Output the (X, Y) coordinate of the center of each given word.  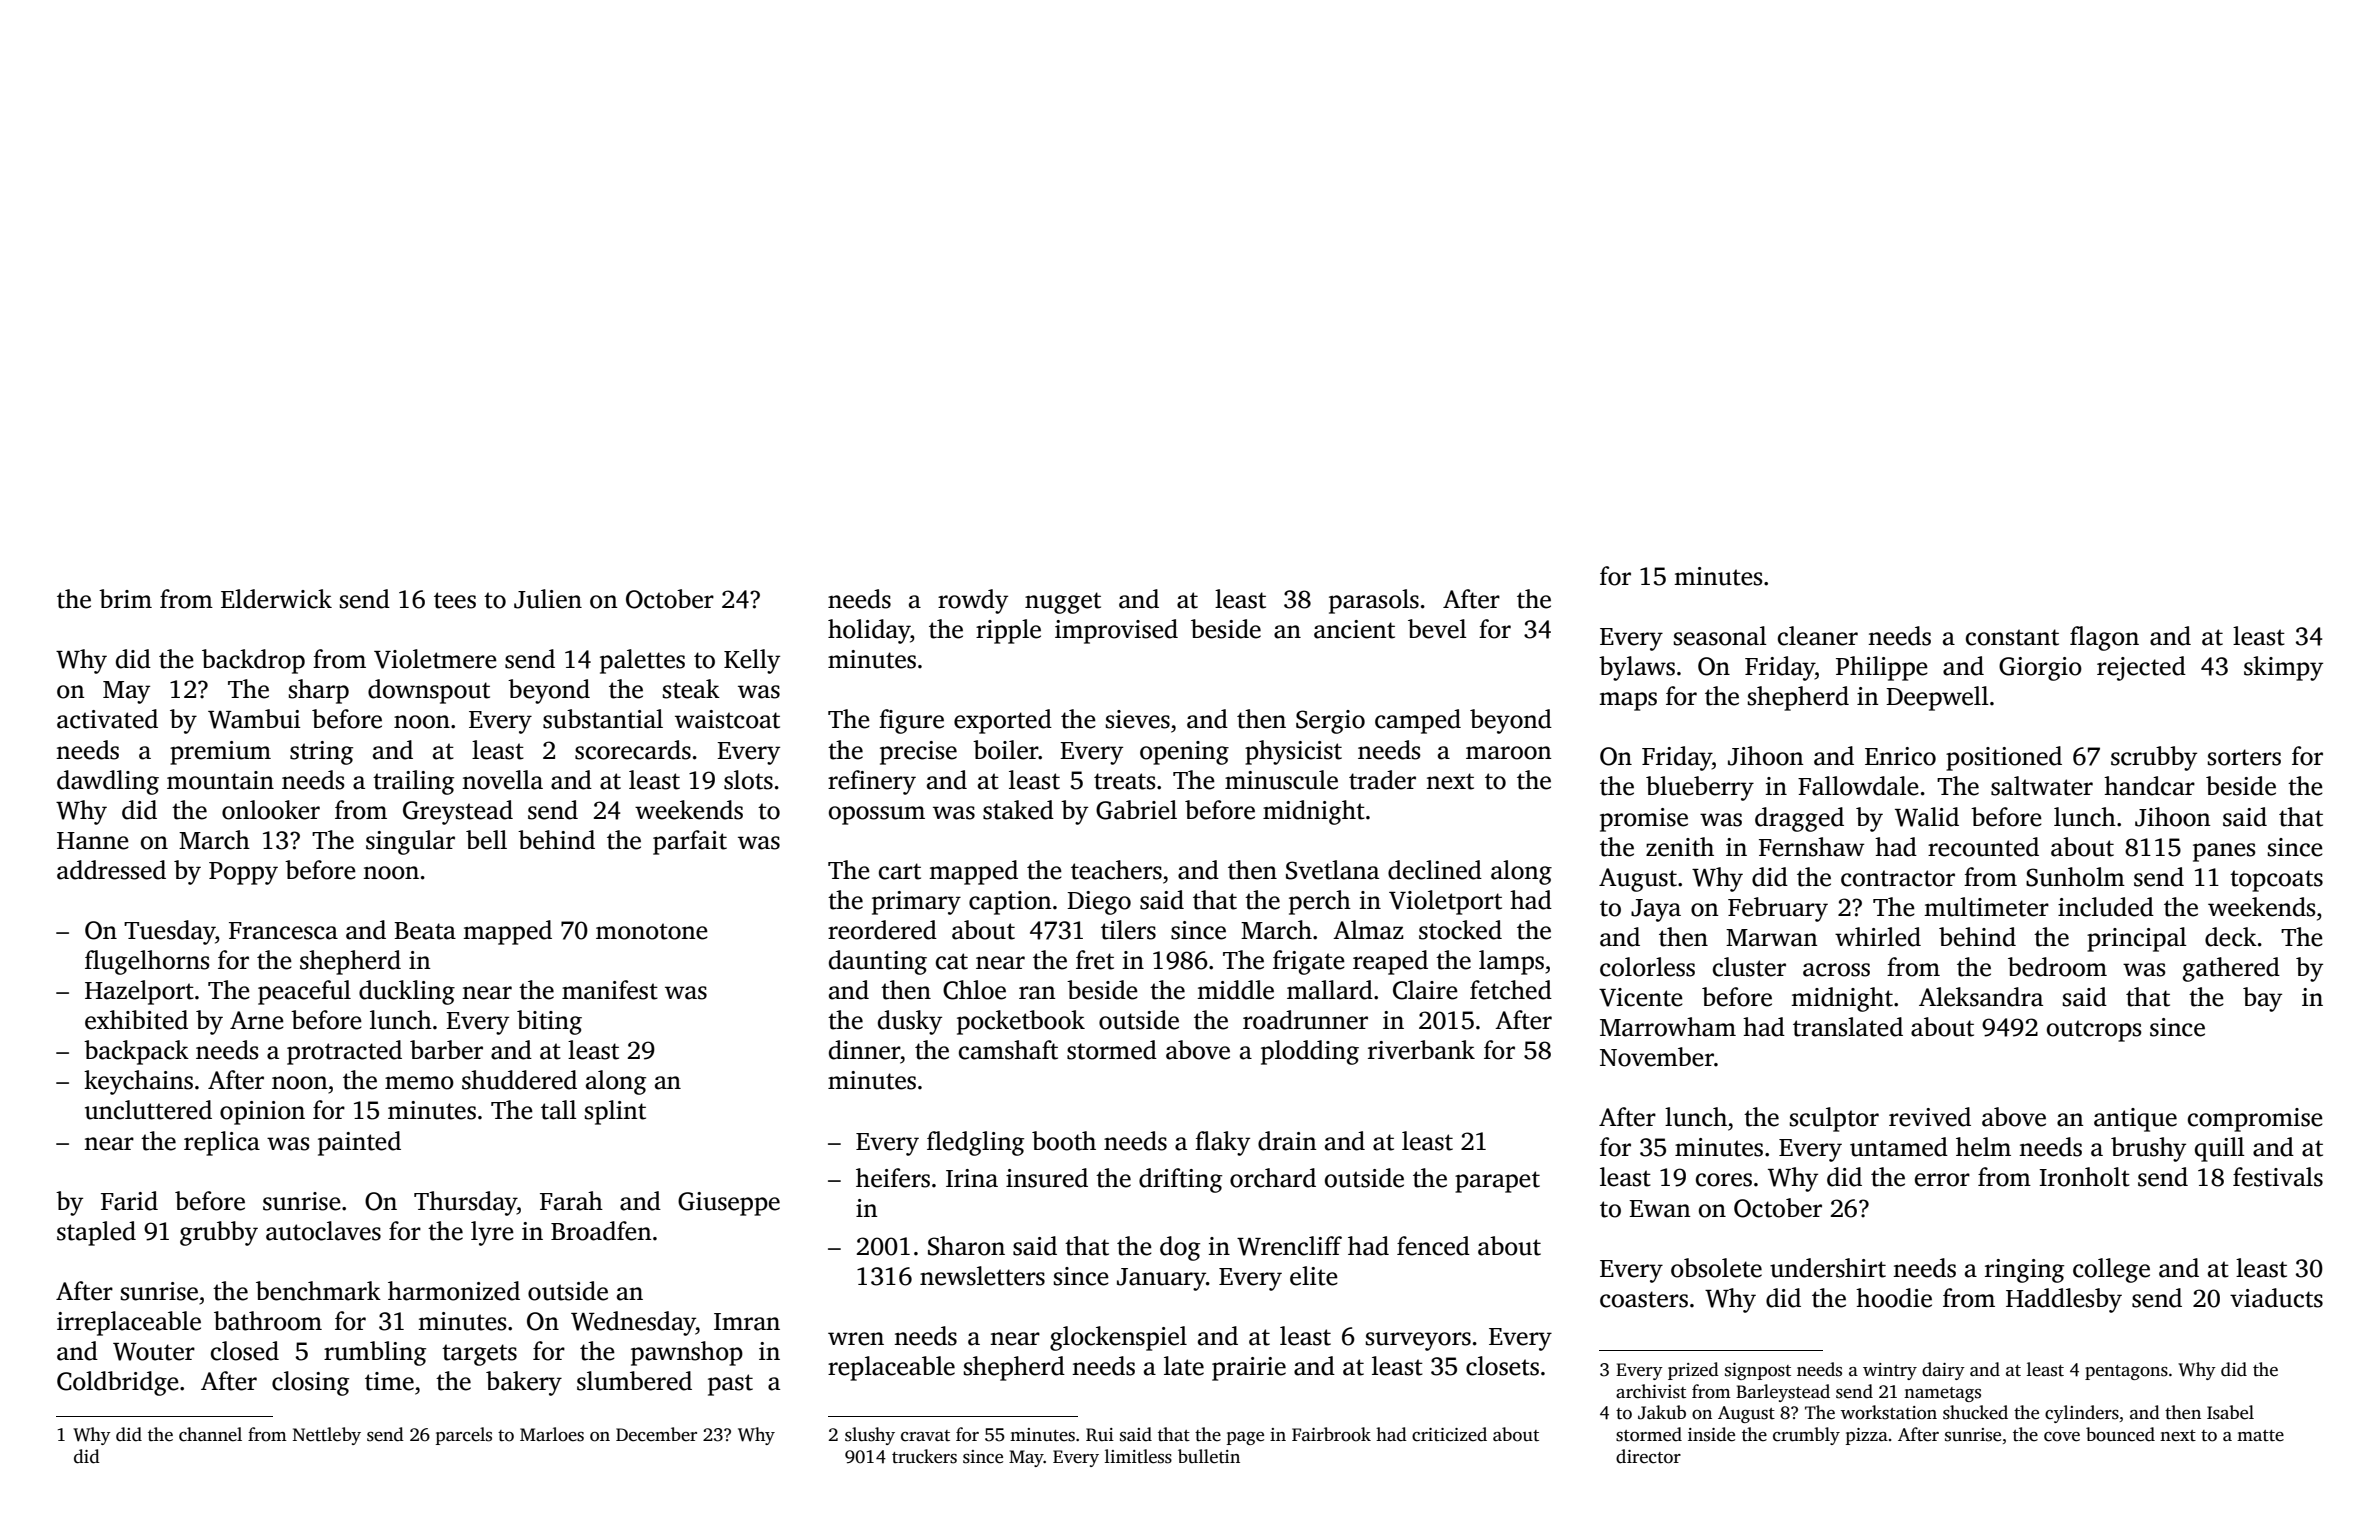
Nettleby (327, 1436)
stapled (96, 1233)
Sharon (966, 1246)
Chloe (974, 990)
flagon (2104, 638)
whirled (1878, 937)
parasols (1374, 601)
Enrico (1900, 756)
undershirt (1828, 1268)
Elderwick (276, 599)
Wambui (254, 719)
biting (549, 1022)
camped (1418, 721)
